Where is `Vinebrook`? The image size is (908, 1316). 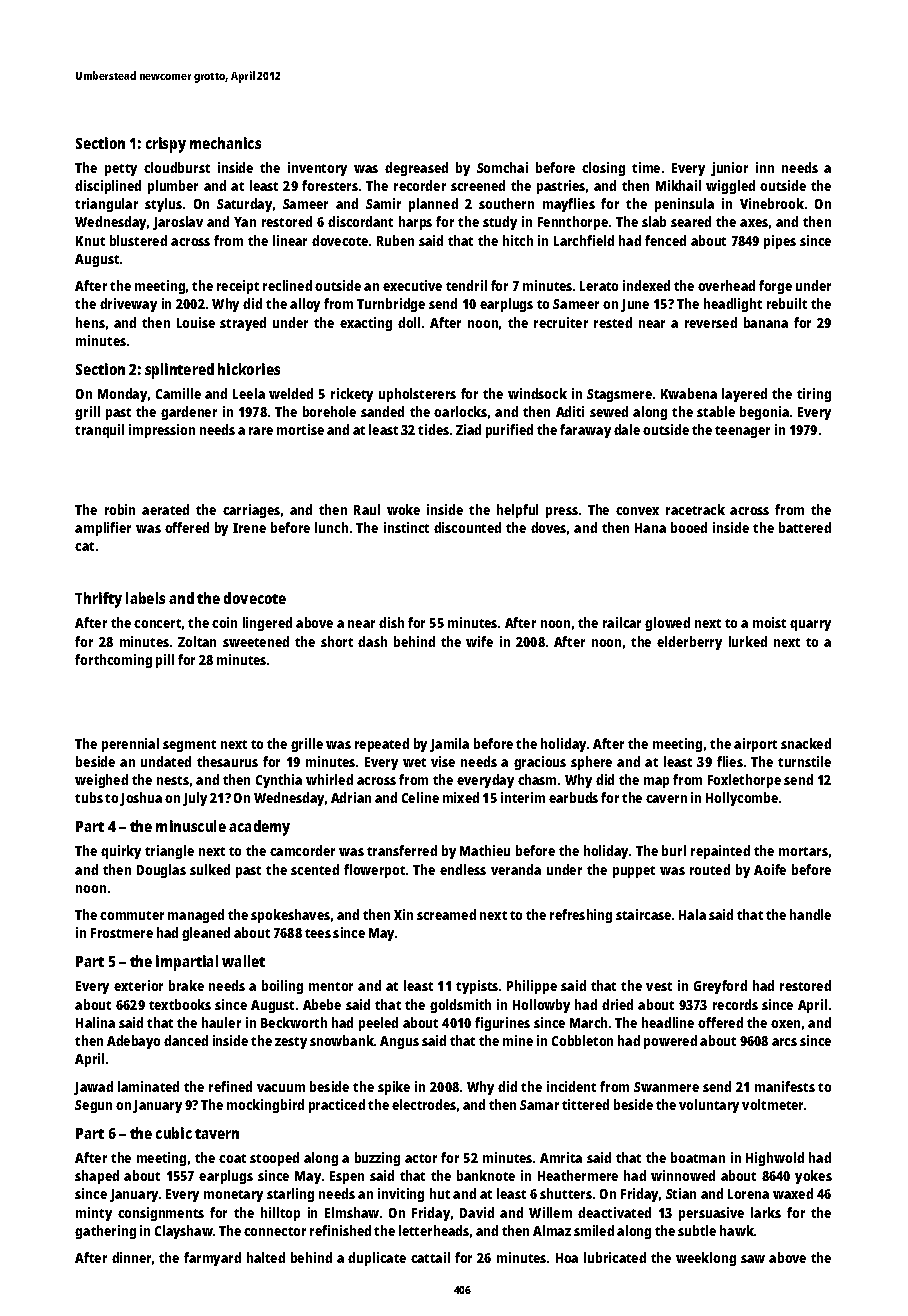 Vinebrook is located at coordinates (772, 203).
